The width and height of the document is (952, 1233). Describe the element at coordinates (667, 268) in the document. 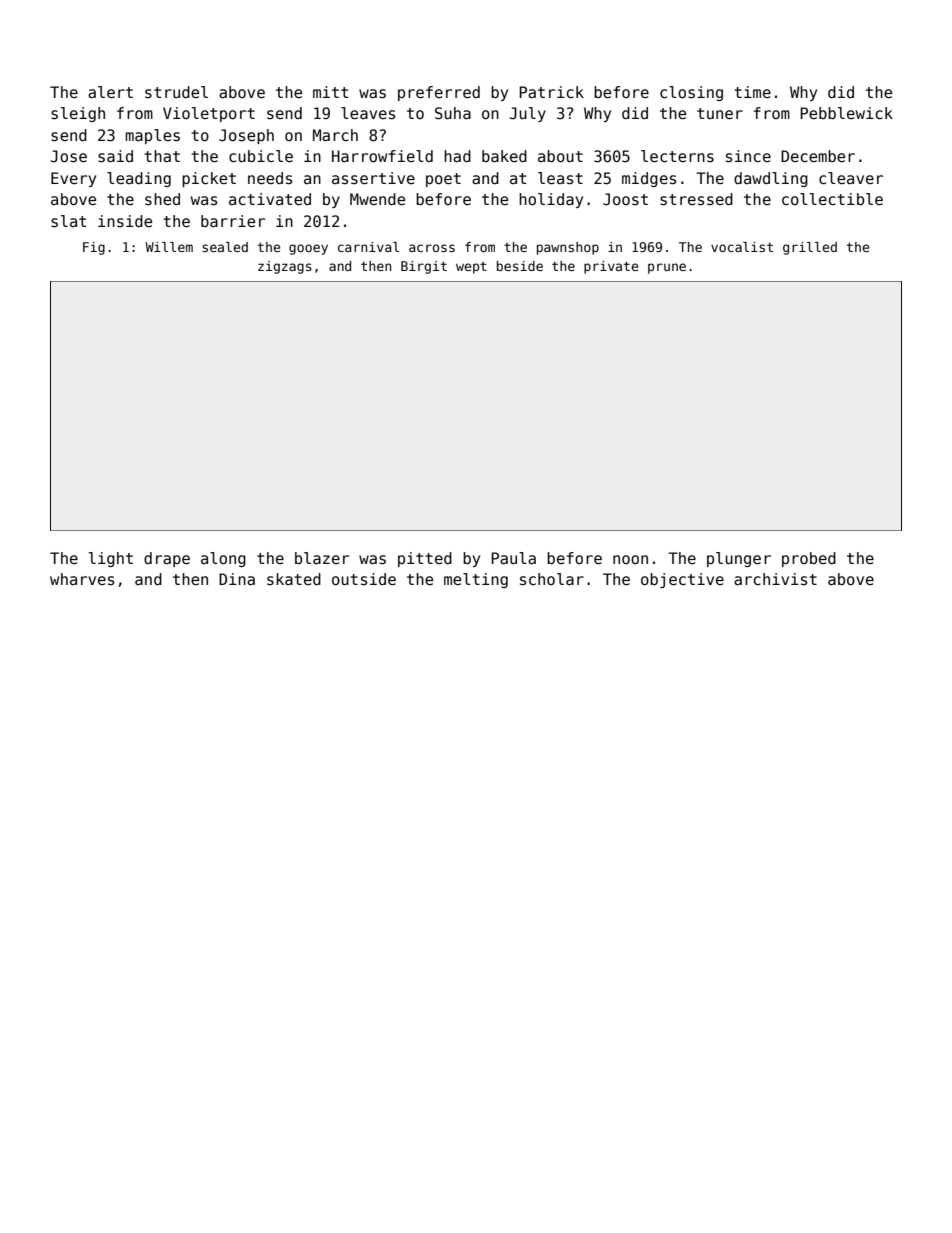

I see `prune` at that location.
